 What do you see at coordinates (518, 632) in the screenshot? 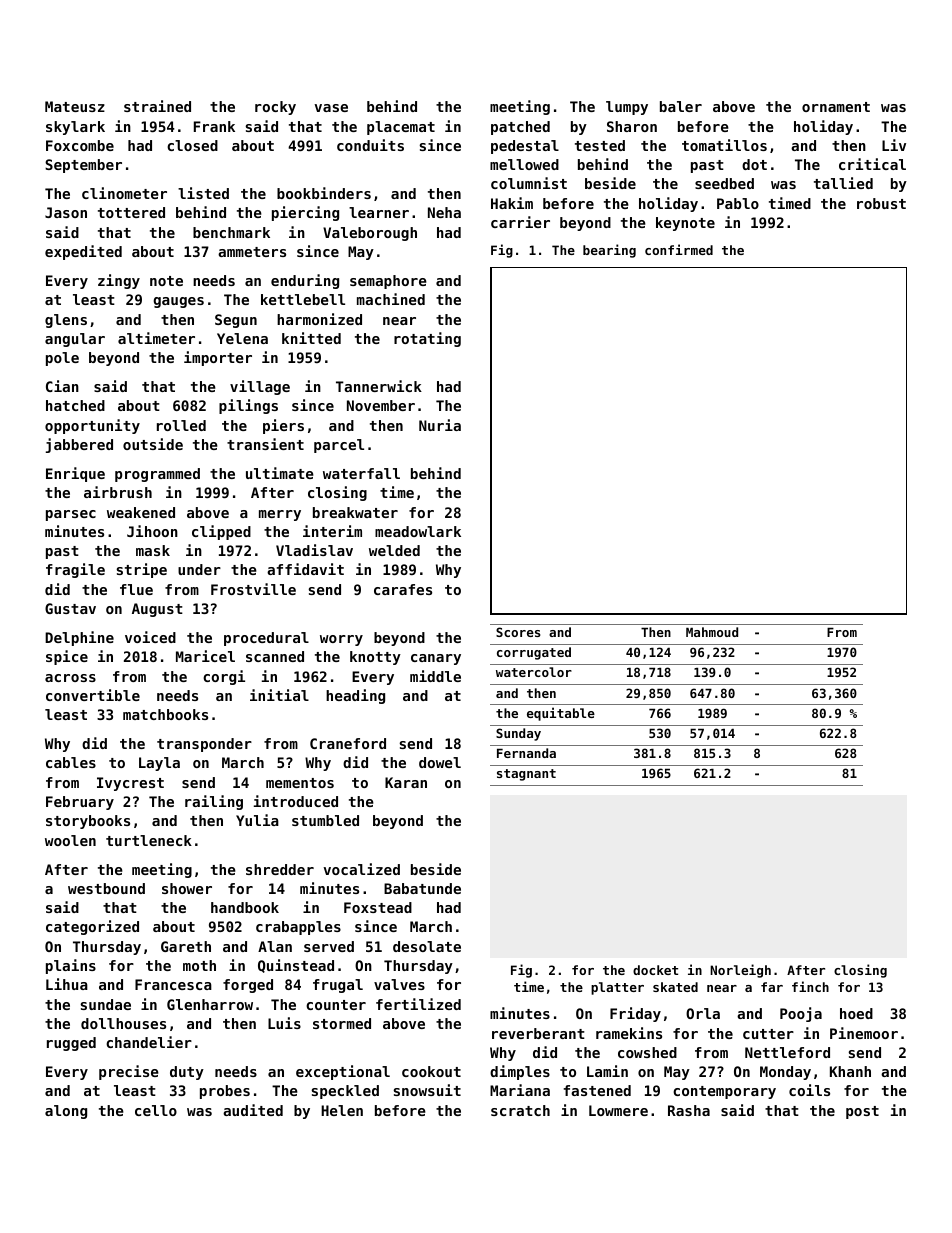
I see `Scores` at bounding box center [518, 632].
